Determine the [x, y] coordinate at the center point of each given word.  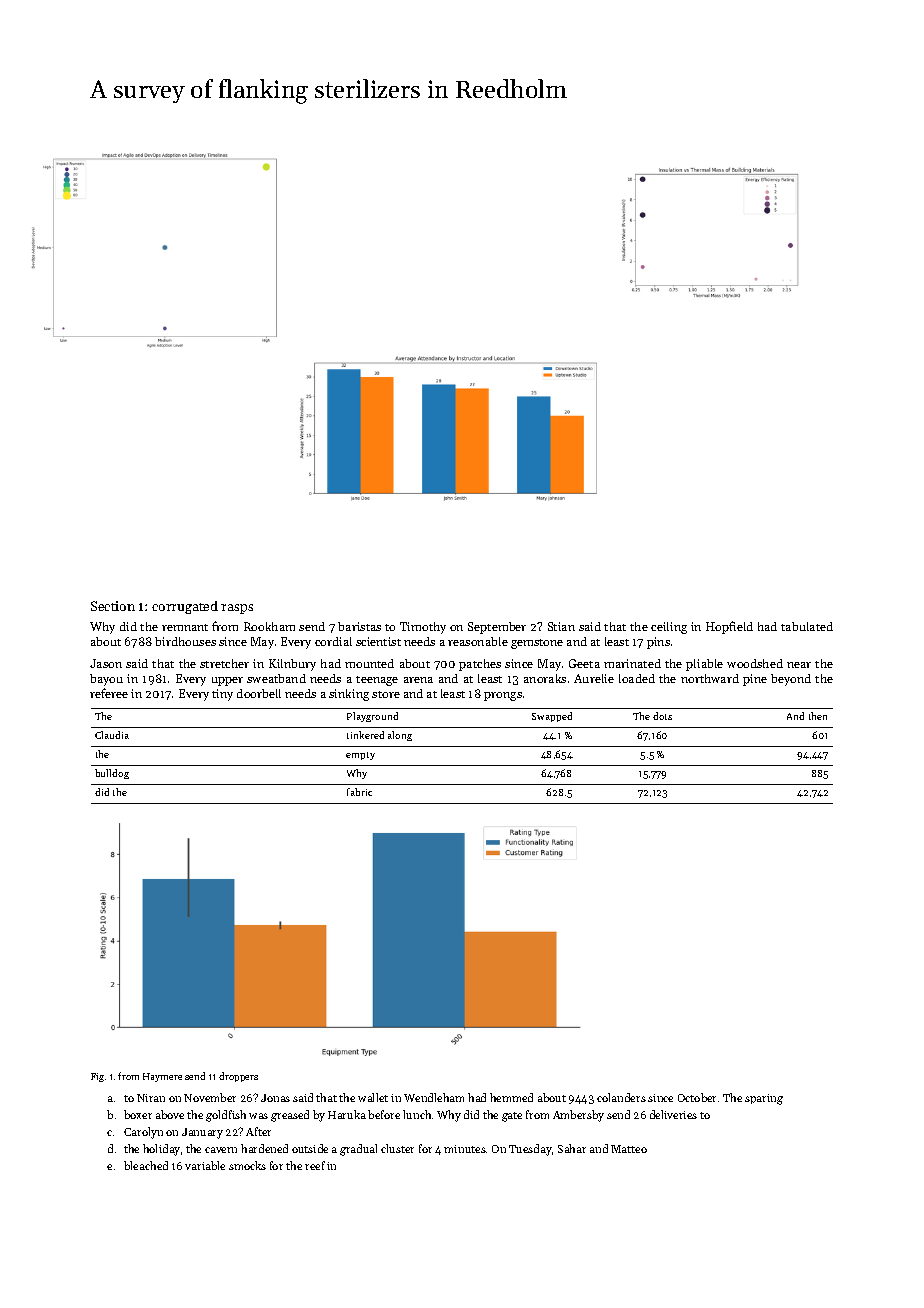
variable [205, 1165]
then [818, 716]
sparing [764, 1099]
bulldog [112, 774]
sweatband [276, 678]
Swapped [552, 717]
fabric [359, 792]
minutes [465, 1149]
